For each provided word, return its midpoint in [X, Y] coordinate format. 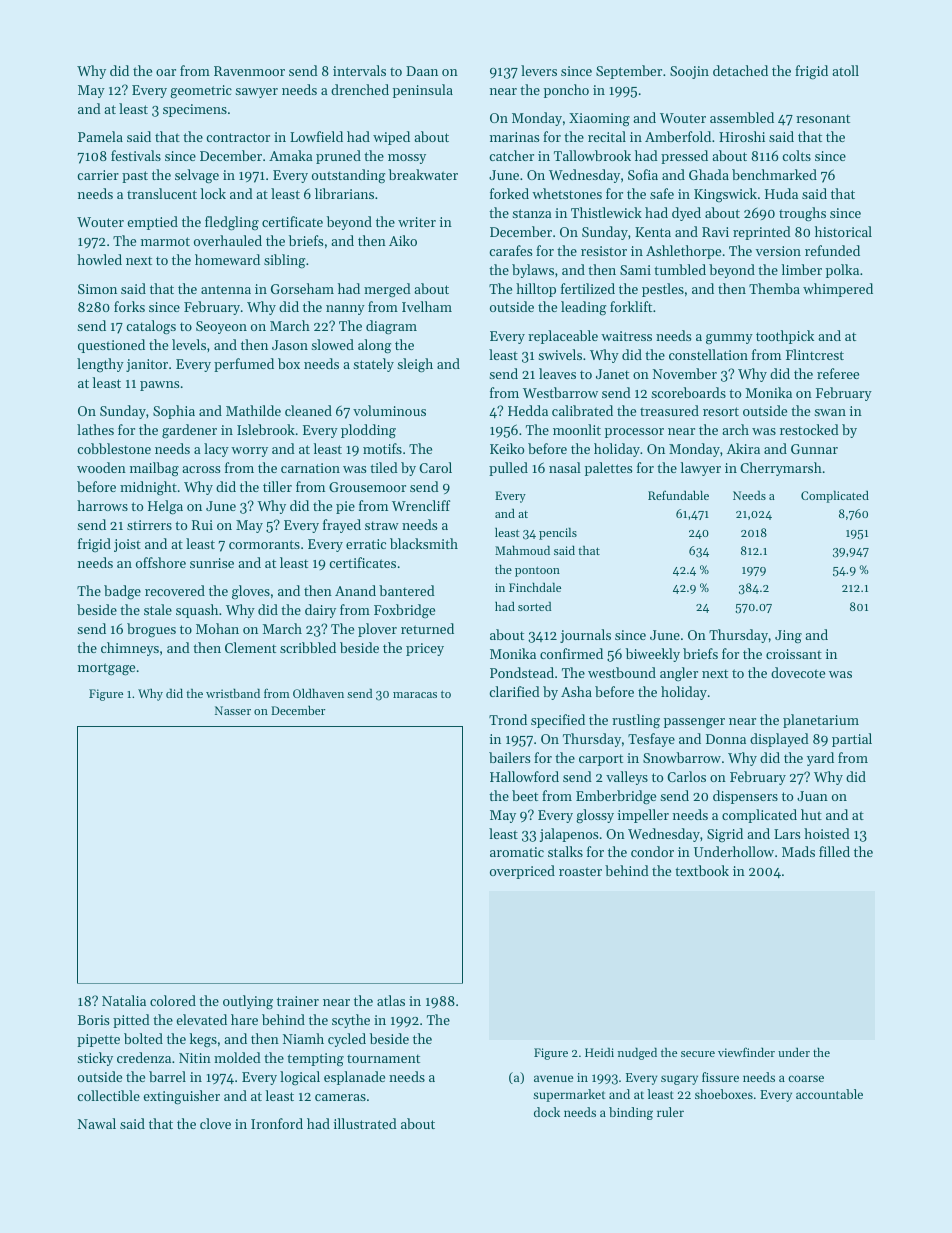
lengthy [100, 365]
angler [679, 674]
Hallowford [524, 776]
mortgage [106, 669]
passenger [694, 723]
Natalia [124, 1000]
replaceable [563, 337]
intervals [359, 70]
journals [585, 636]
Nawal [97, 1123]
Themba [774, 288]
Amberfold [678, 136]
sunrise [212, 563]
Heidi [599, 1052]
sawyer [256, 93]
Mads [798, 851]
